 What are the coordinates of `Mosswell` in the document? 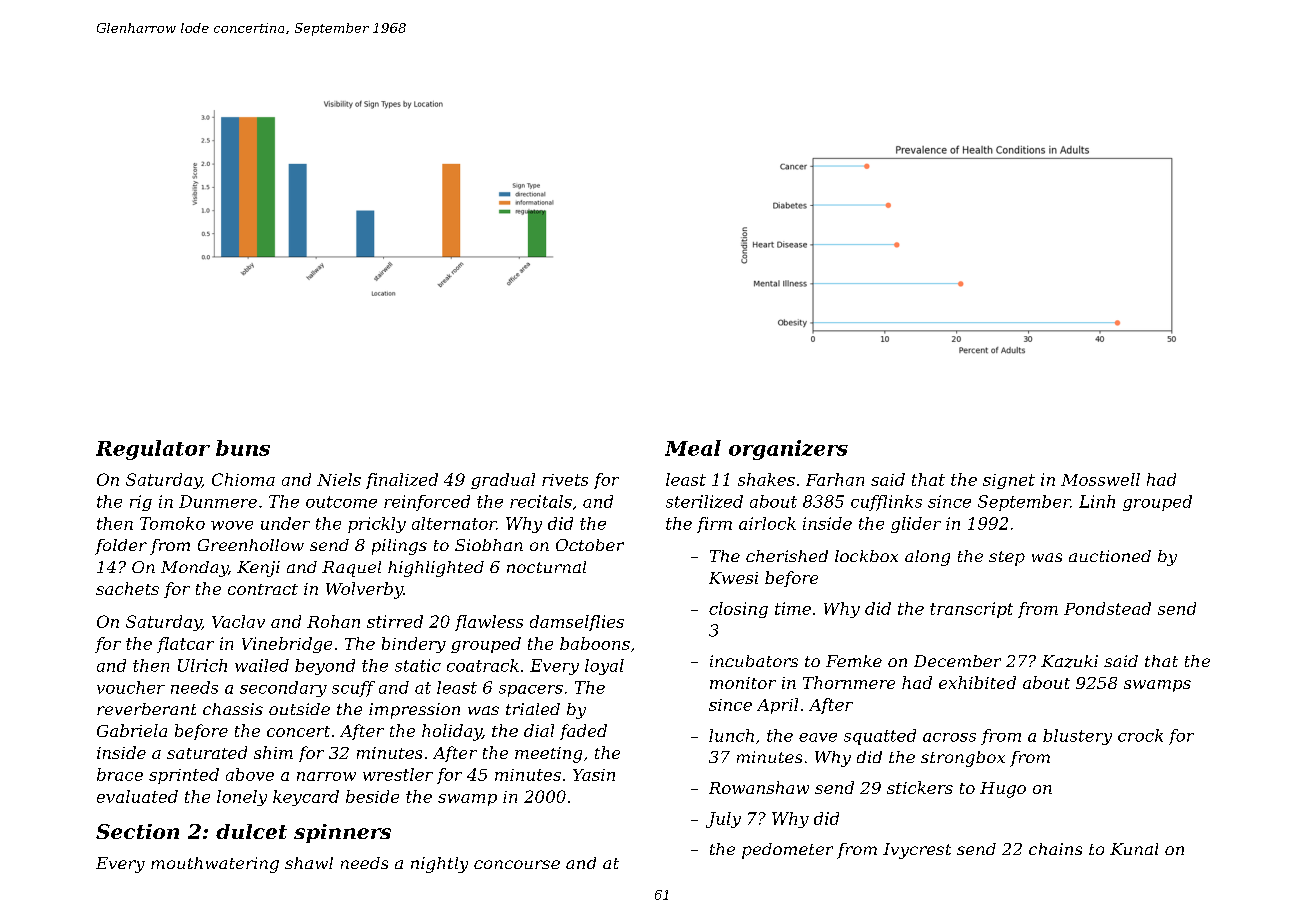 It's located at (1100, 479).
